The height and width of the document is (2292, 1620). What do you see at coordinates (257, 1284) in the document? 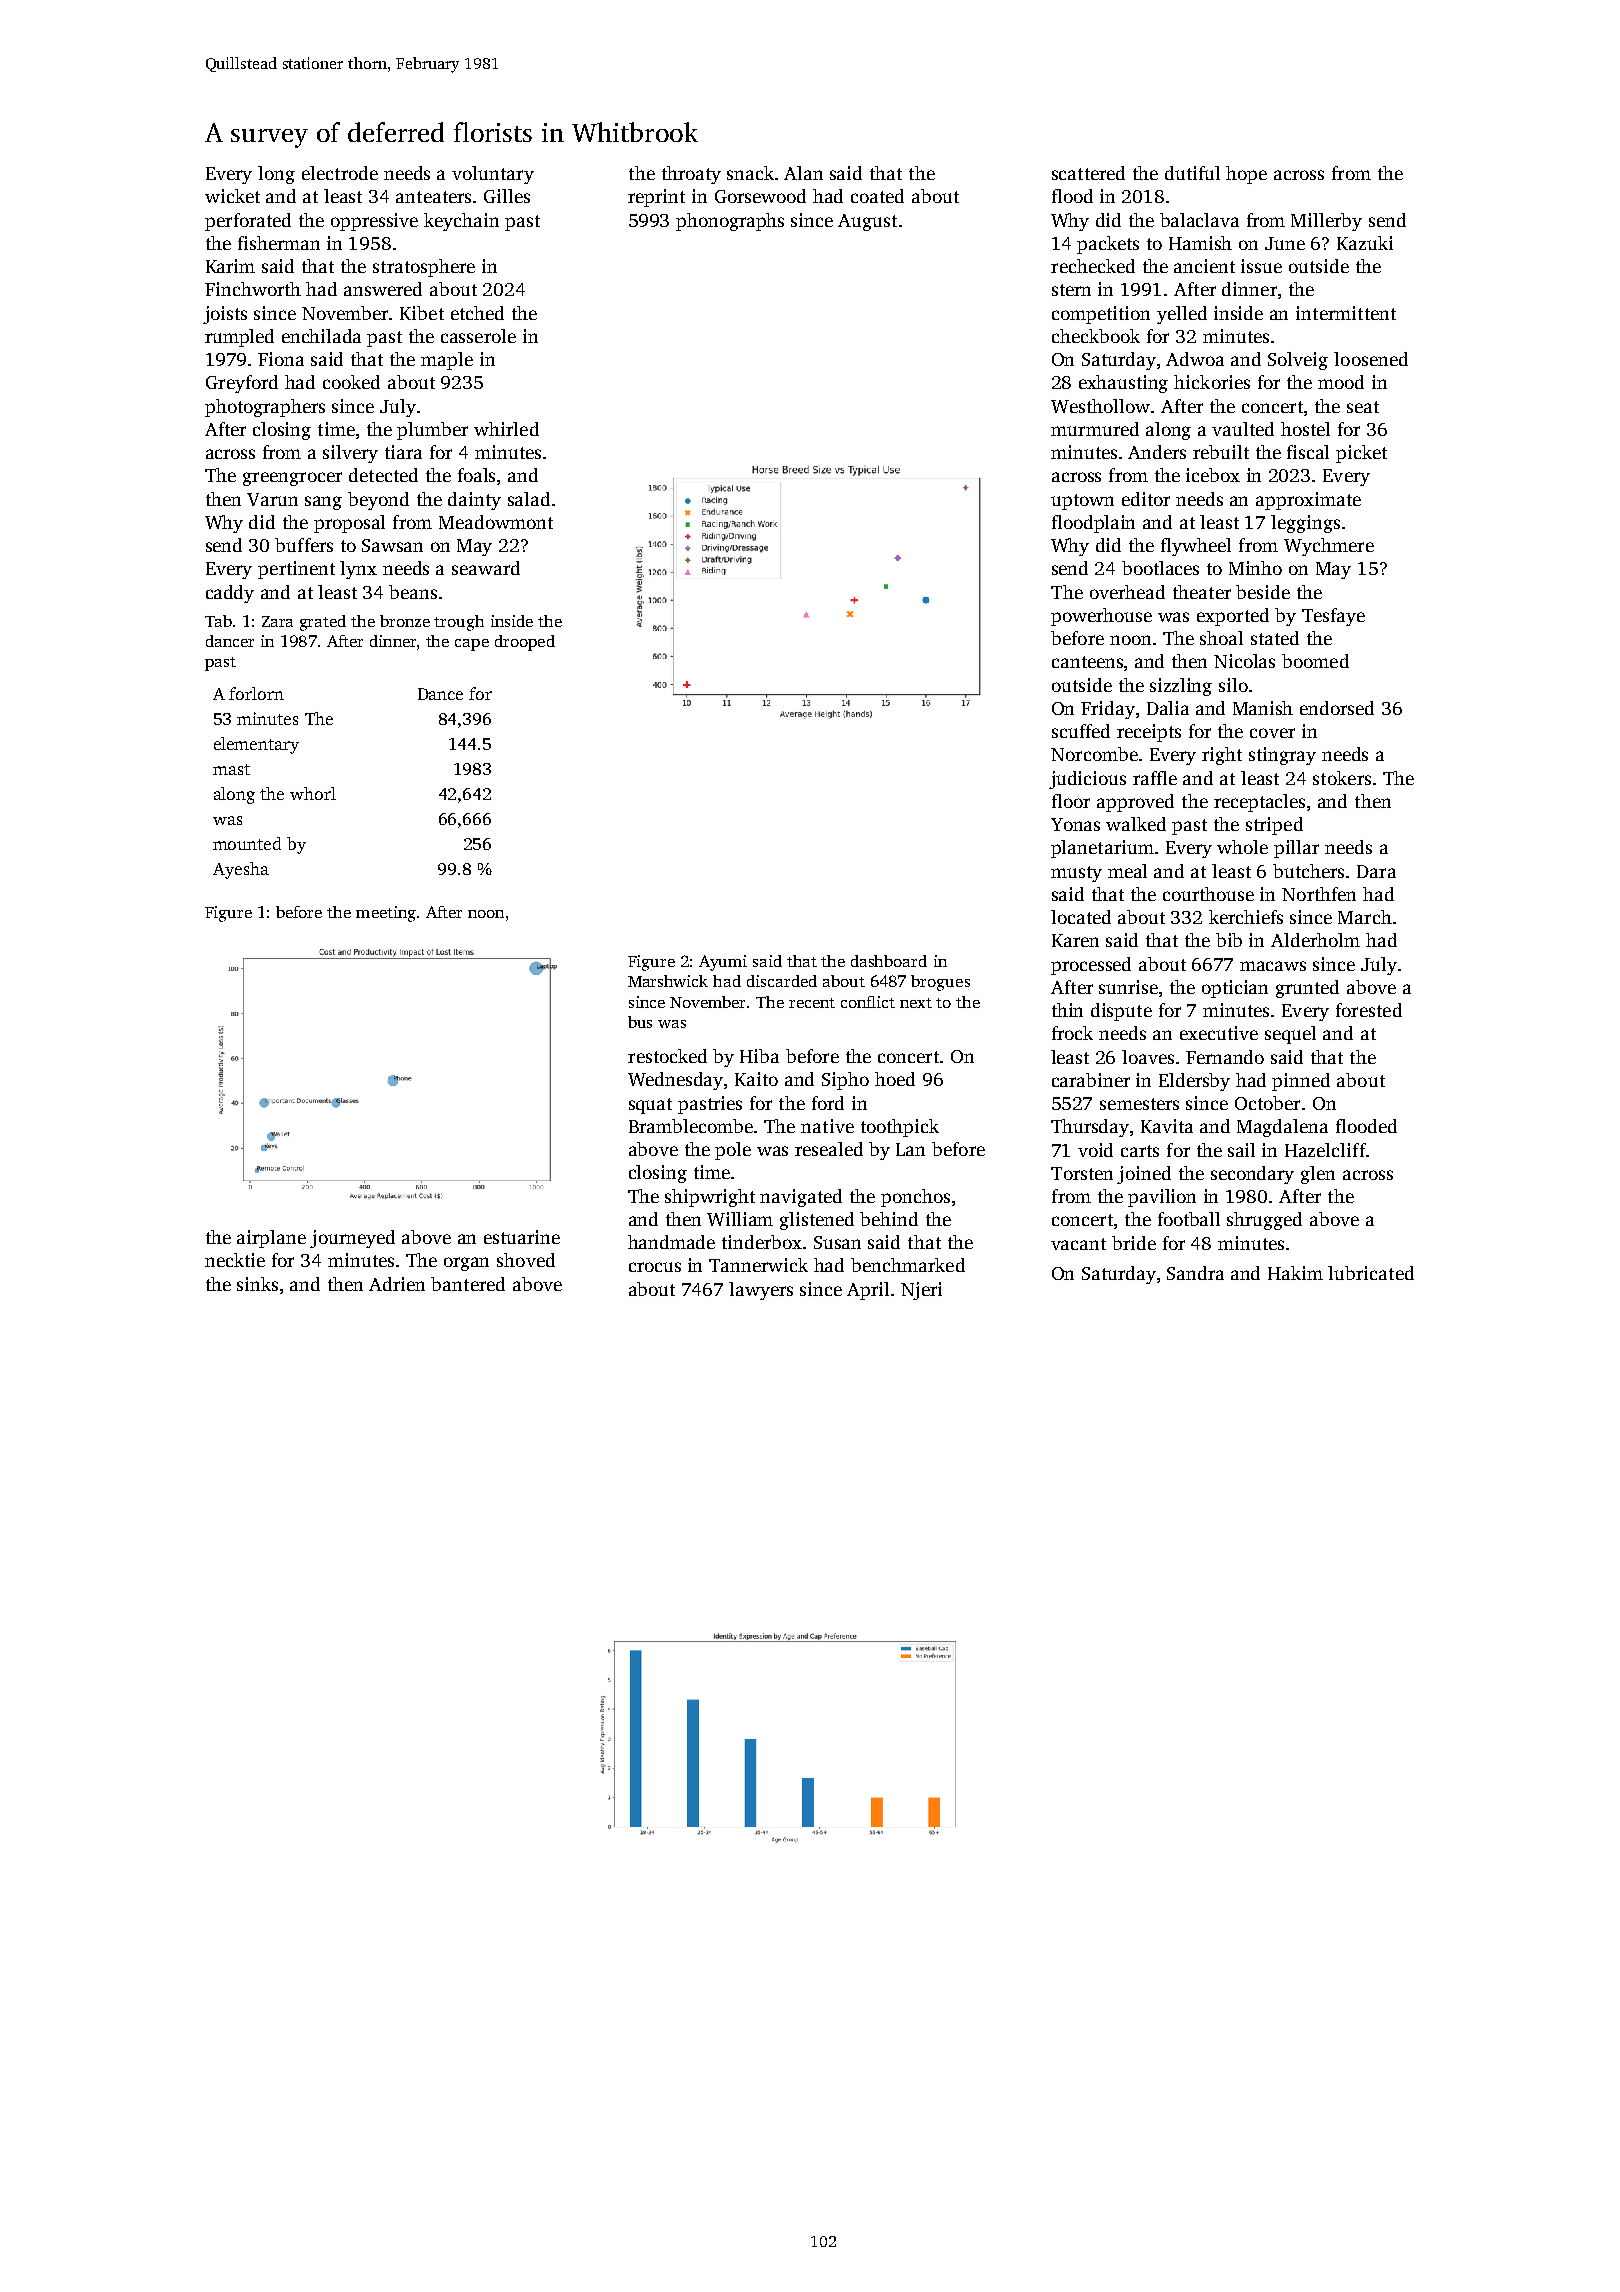
I see `sinks` at bounding box center [257, 1284].
